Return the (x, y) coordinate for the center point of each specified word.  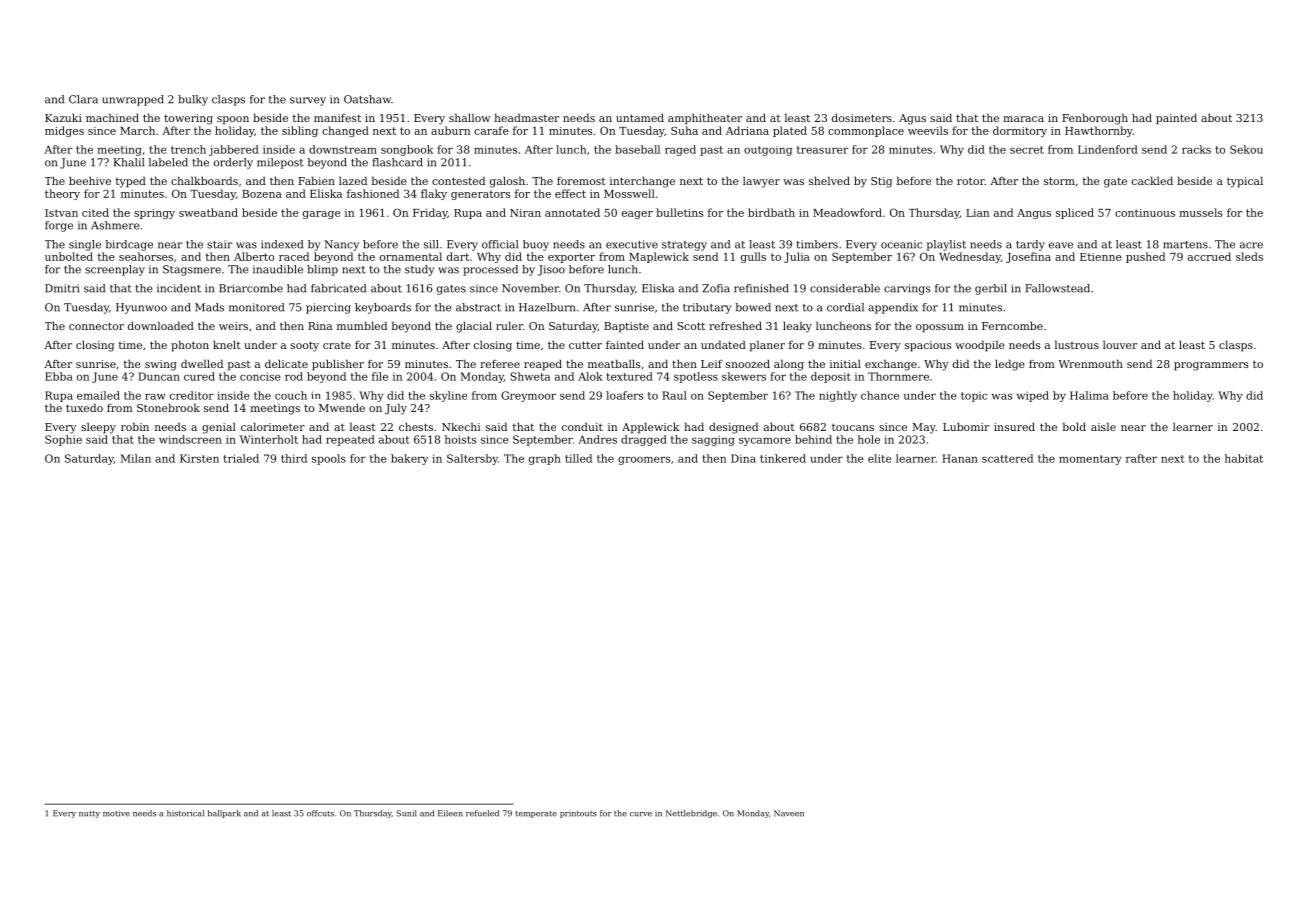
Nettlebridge (691, 814)
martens (1185, 245)
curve (641, 814)
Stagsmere (192, 270)
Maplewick (659, 257)
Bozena (262, 194)
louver (1120, 344)
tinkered (783, 458)
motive (116, 813)
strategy (684, 246)
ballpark (224, 814)
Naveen (789, 813)
